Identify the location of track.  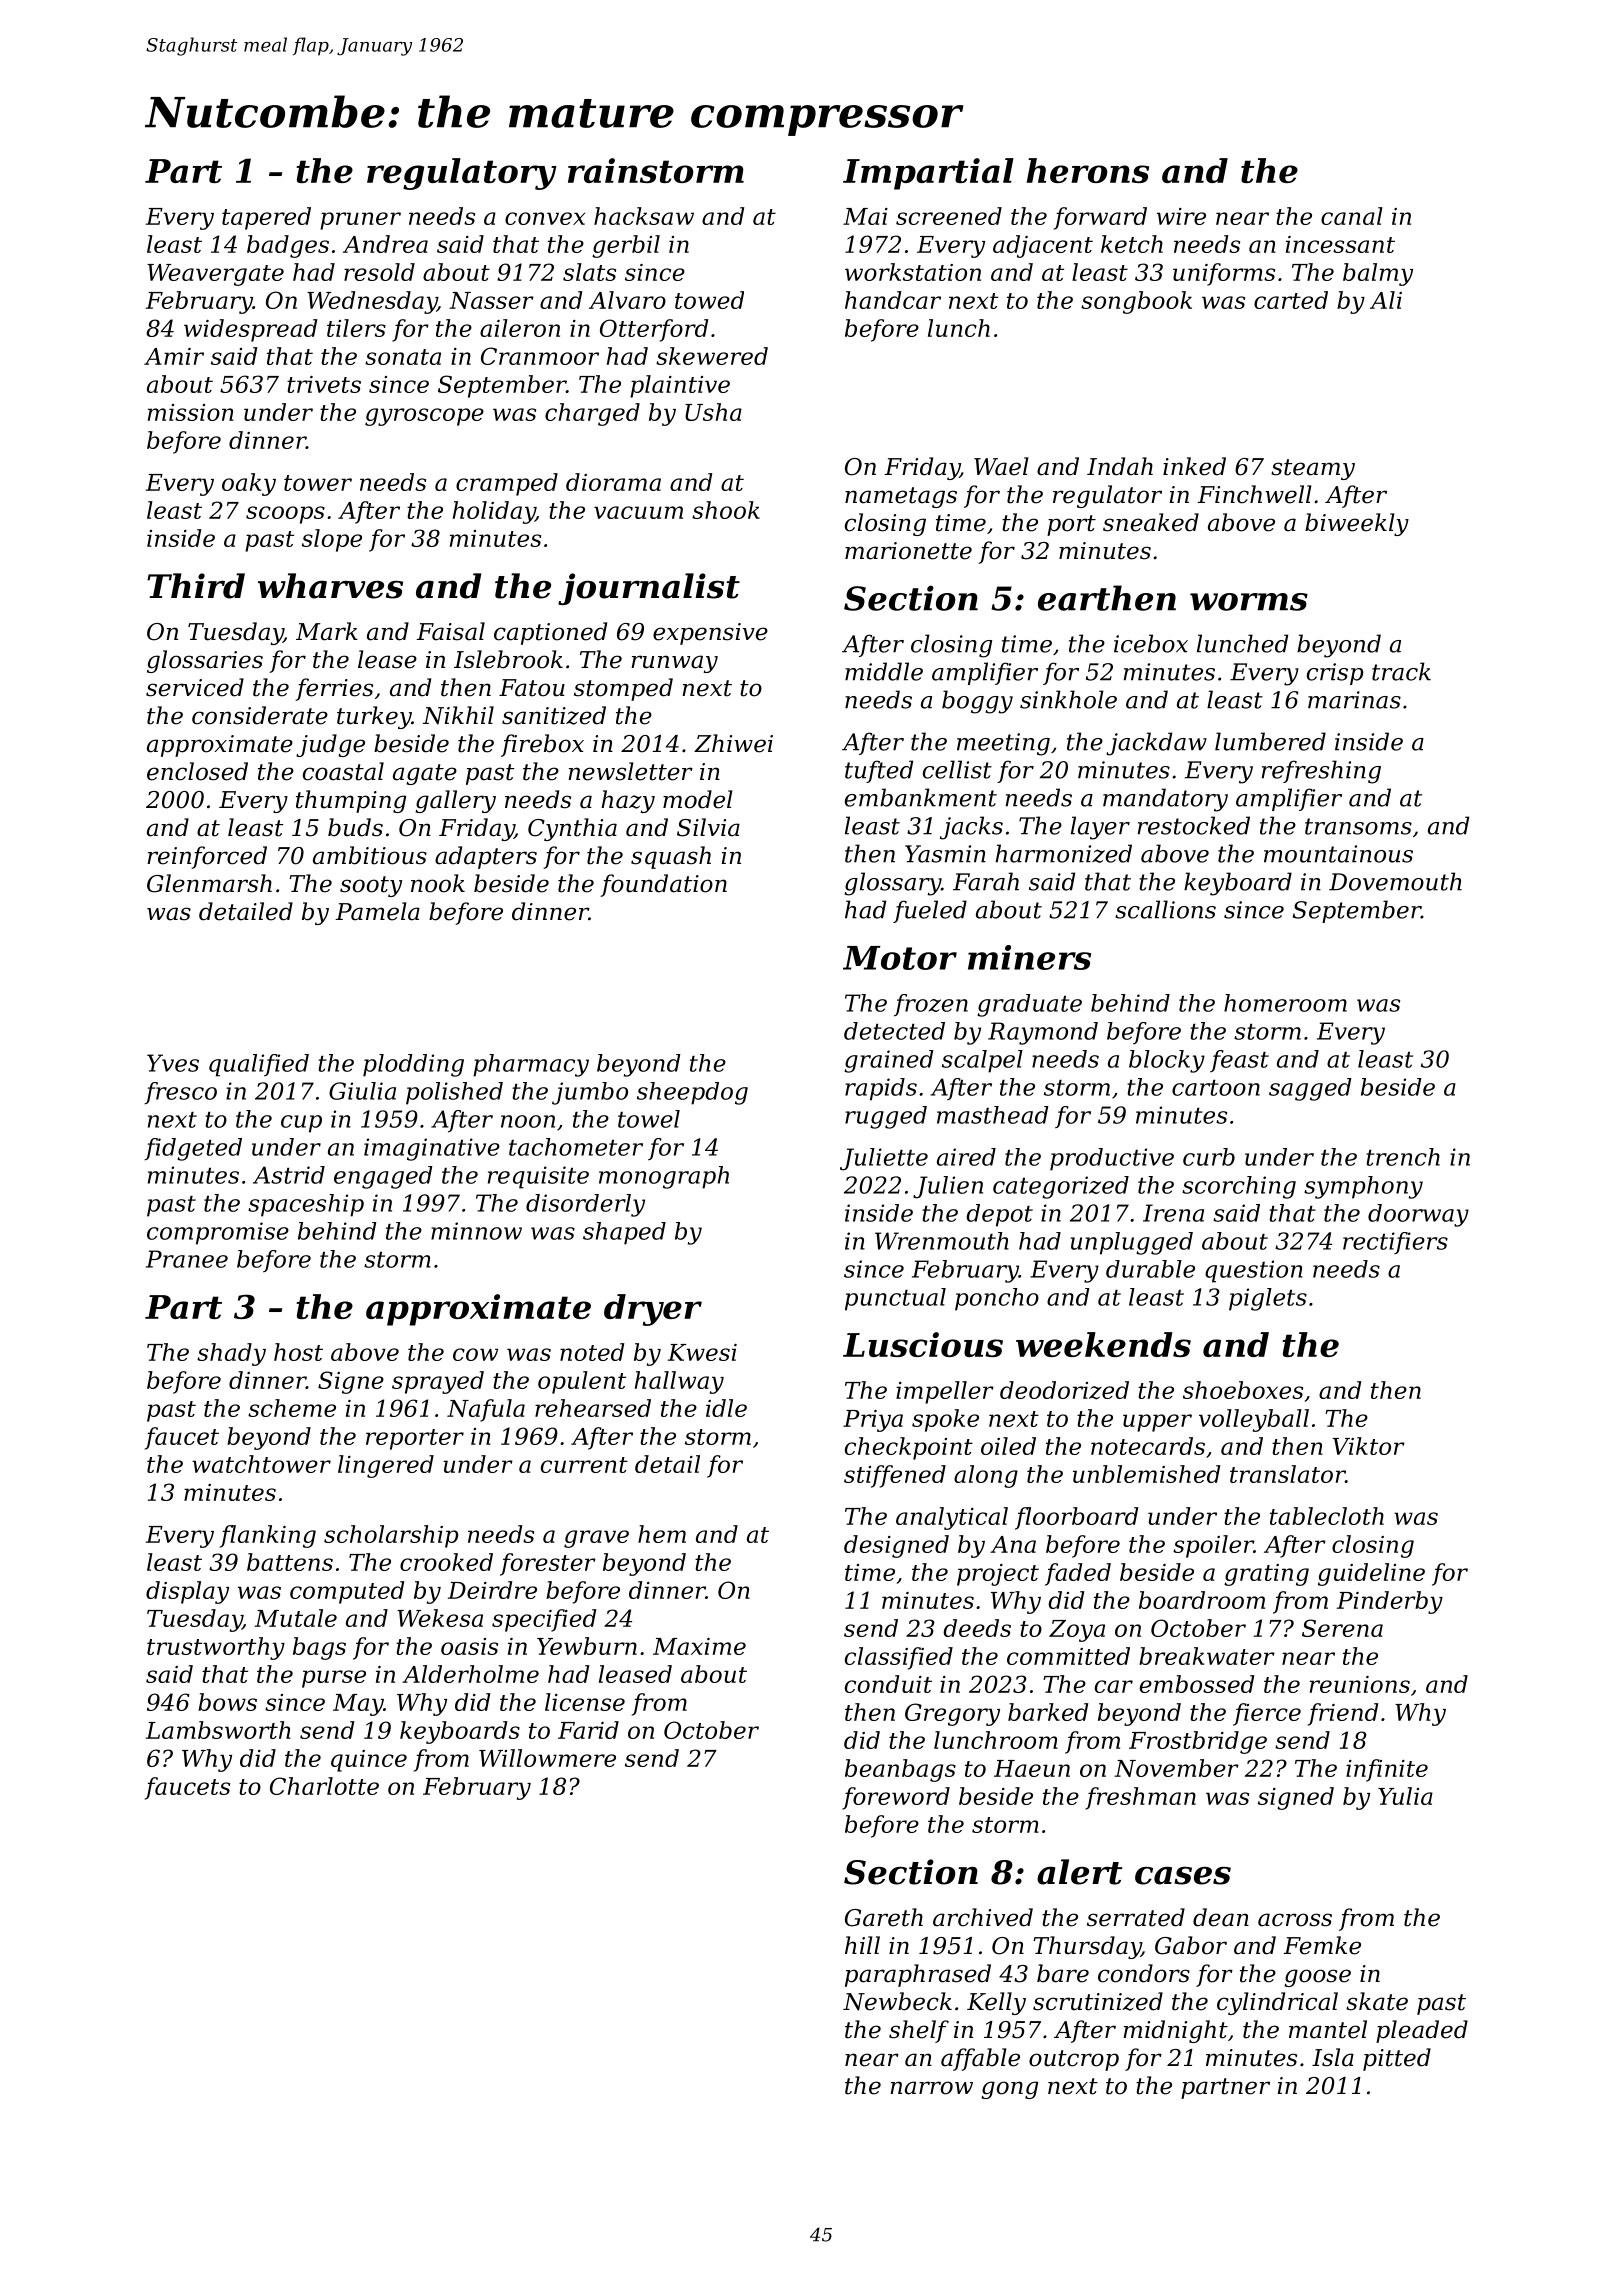
(1401, 671).
